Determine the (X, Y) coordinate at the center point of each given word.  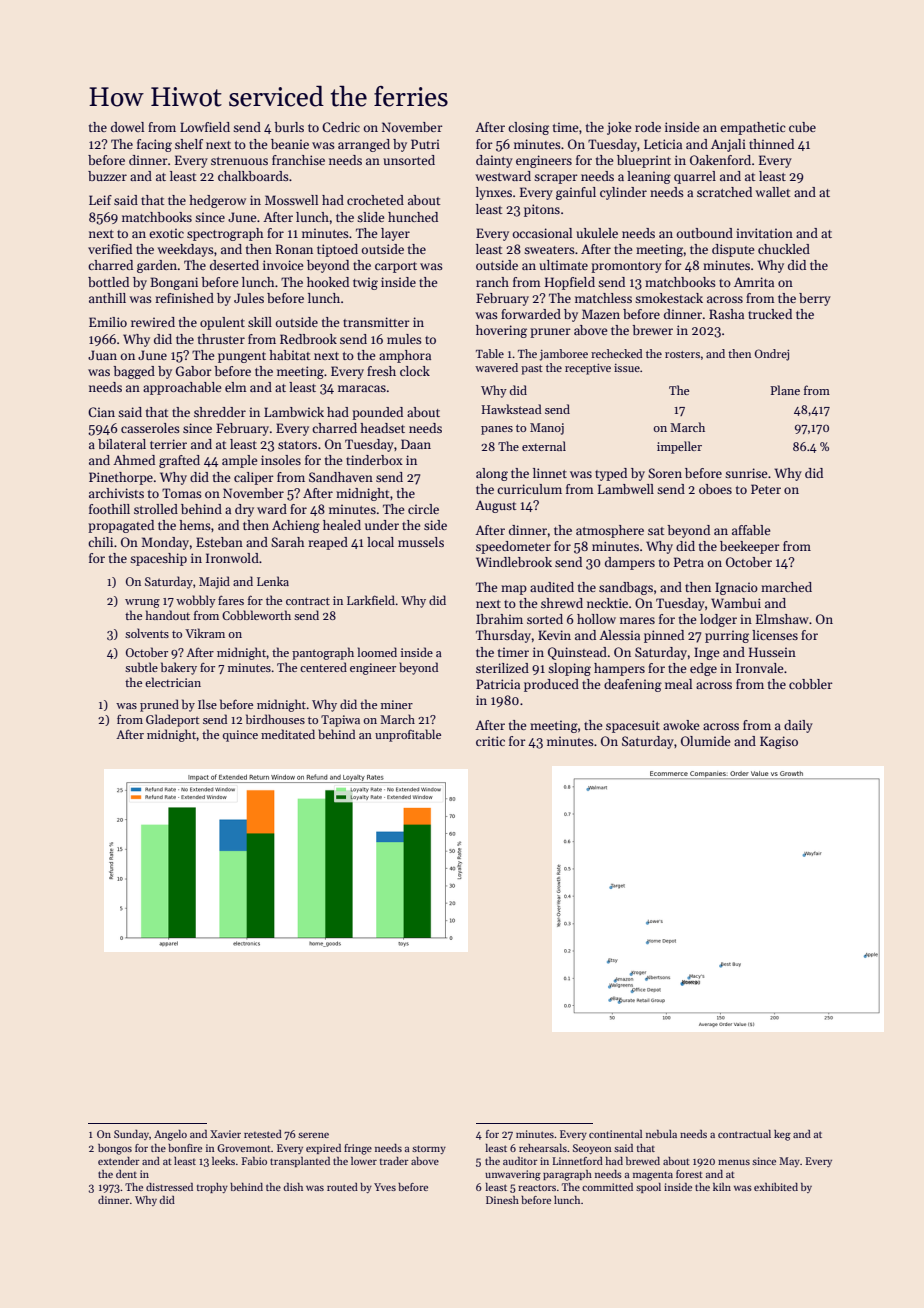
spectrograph (225, 234)
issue (627, 368)
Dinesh (502, 1200)
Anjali (728, 145)
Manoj (547, 429)
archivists (116, 493)
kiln (722, 1187)
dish (293, 1187)
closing (528, 128)
